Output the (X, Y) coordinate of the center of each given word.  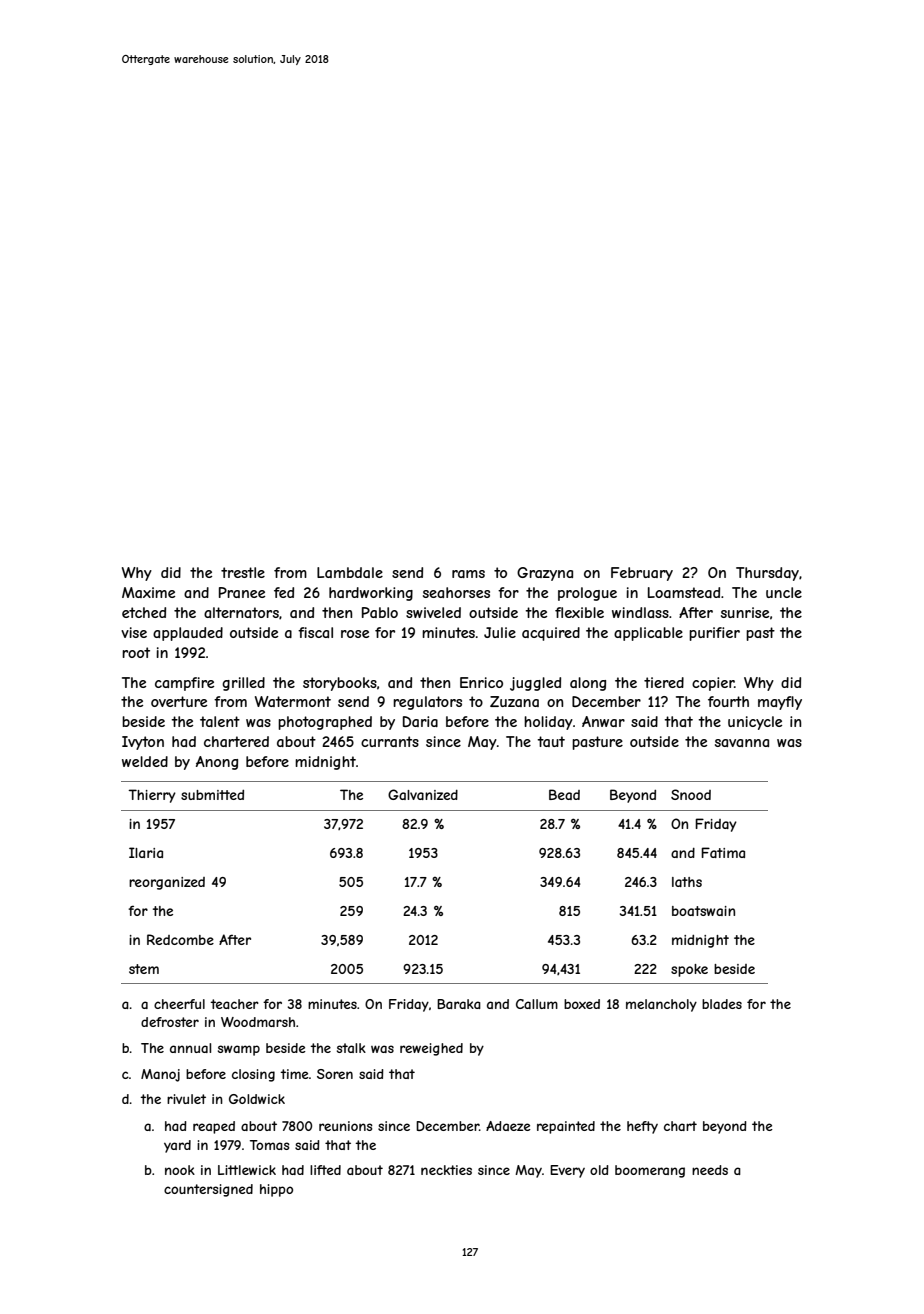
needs (710, 1170)
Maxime (148, 592)
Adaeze (508, 1126)
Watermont (293, 701)
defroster (170, 1022)
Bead (564, 794)
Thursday (767, 574)
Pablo (380, 612)
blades (722, 1004)
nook (180, 1170)
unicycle (755, 723)
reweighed (431, 1049)
